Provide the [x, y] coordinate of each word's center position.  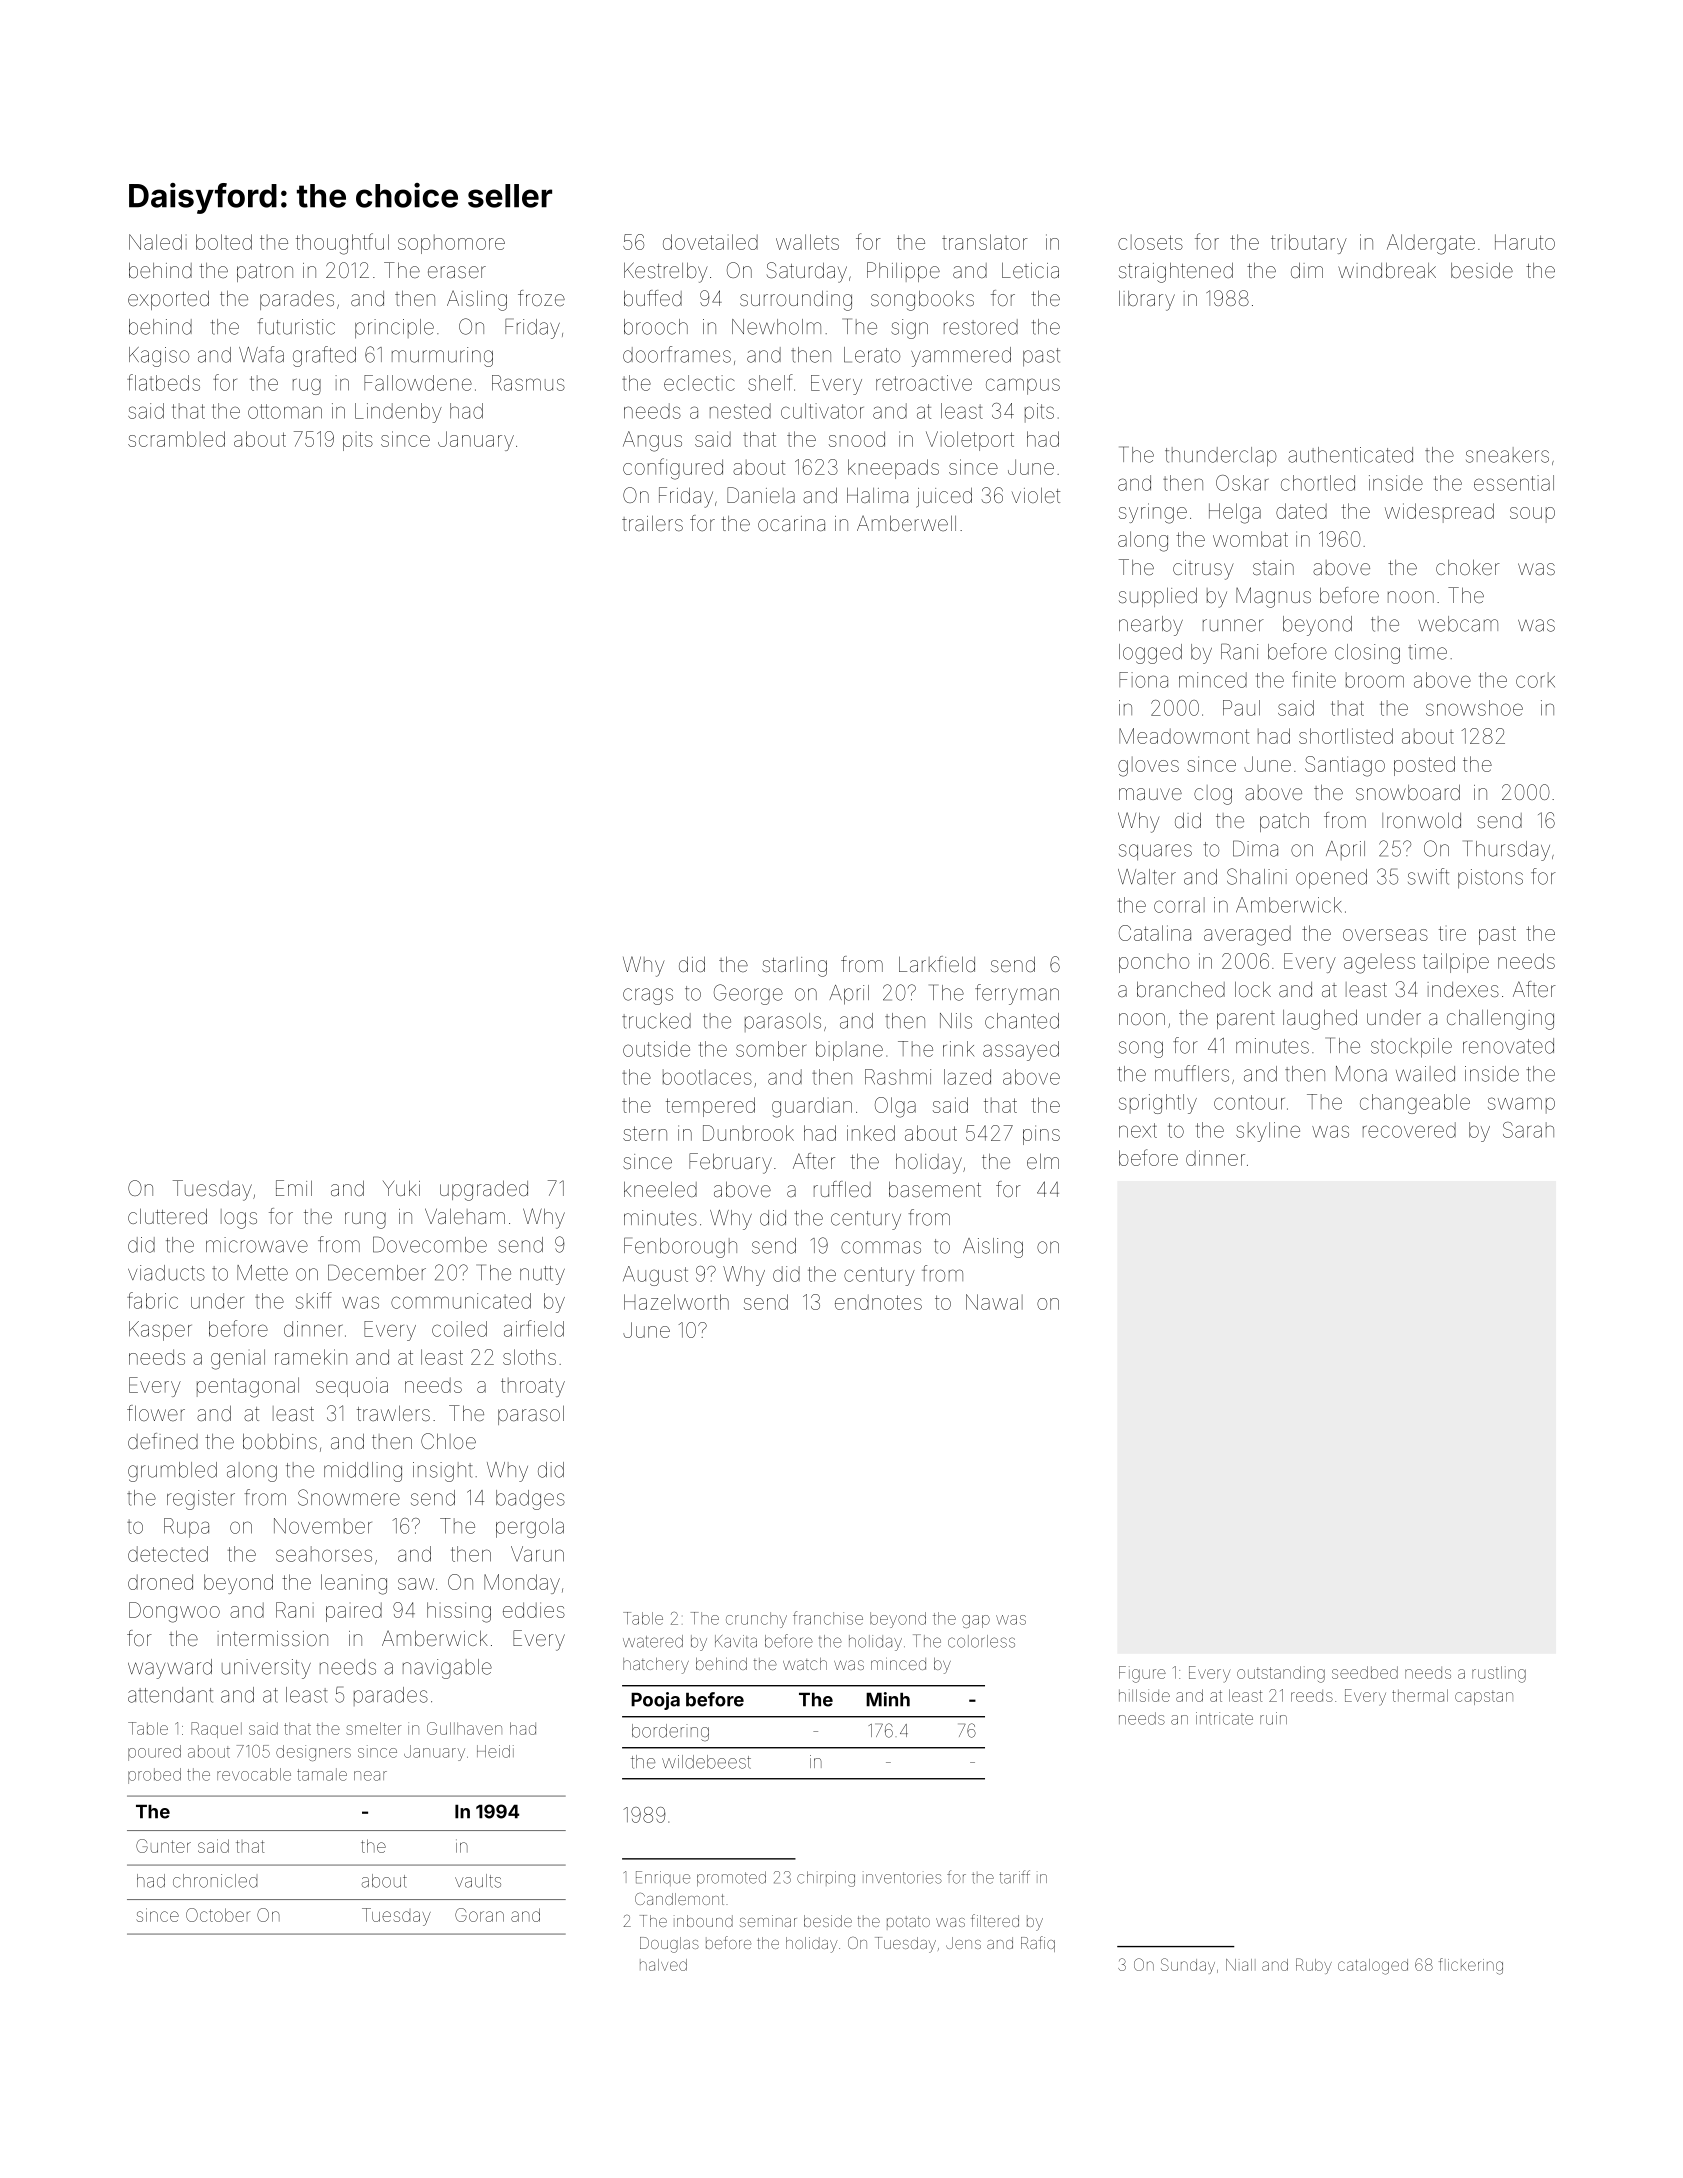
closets [1150, 242]
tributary [1309, 244]
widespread [1439, 513]
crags [648, 996]
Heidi [495, 1751]
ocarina [791, 523]
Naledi [158, 242]
